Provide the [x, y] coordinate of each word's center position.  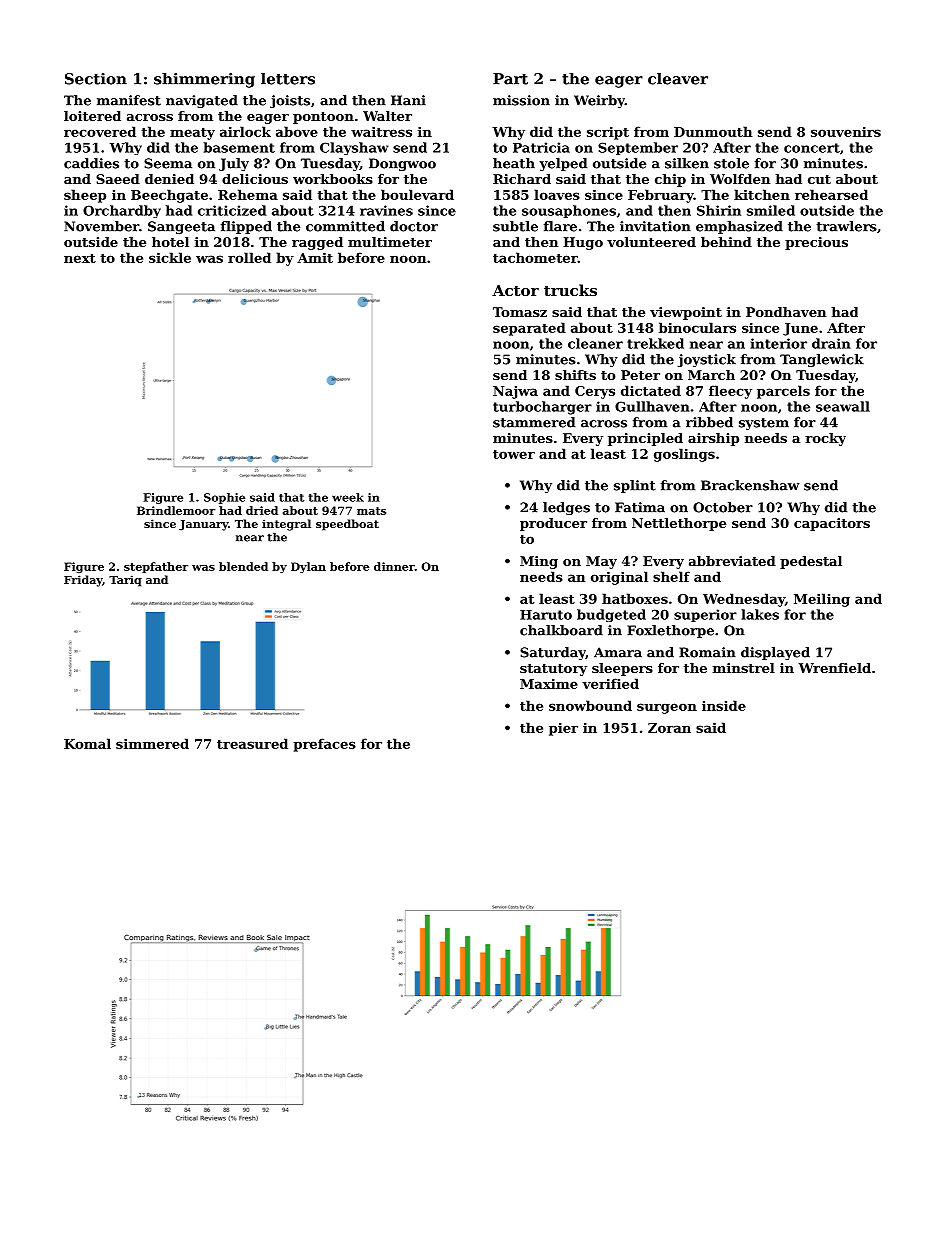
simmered [152, 743]
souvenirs [846, 132]
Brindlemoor [176, 510]
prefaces [324, 745]
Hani [408, 100]
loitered [92, 116]
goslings [684, 455]
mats [371, 511]
